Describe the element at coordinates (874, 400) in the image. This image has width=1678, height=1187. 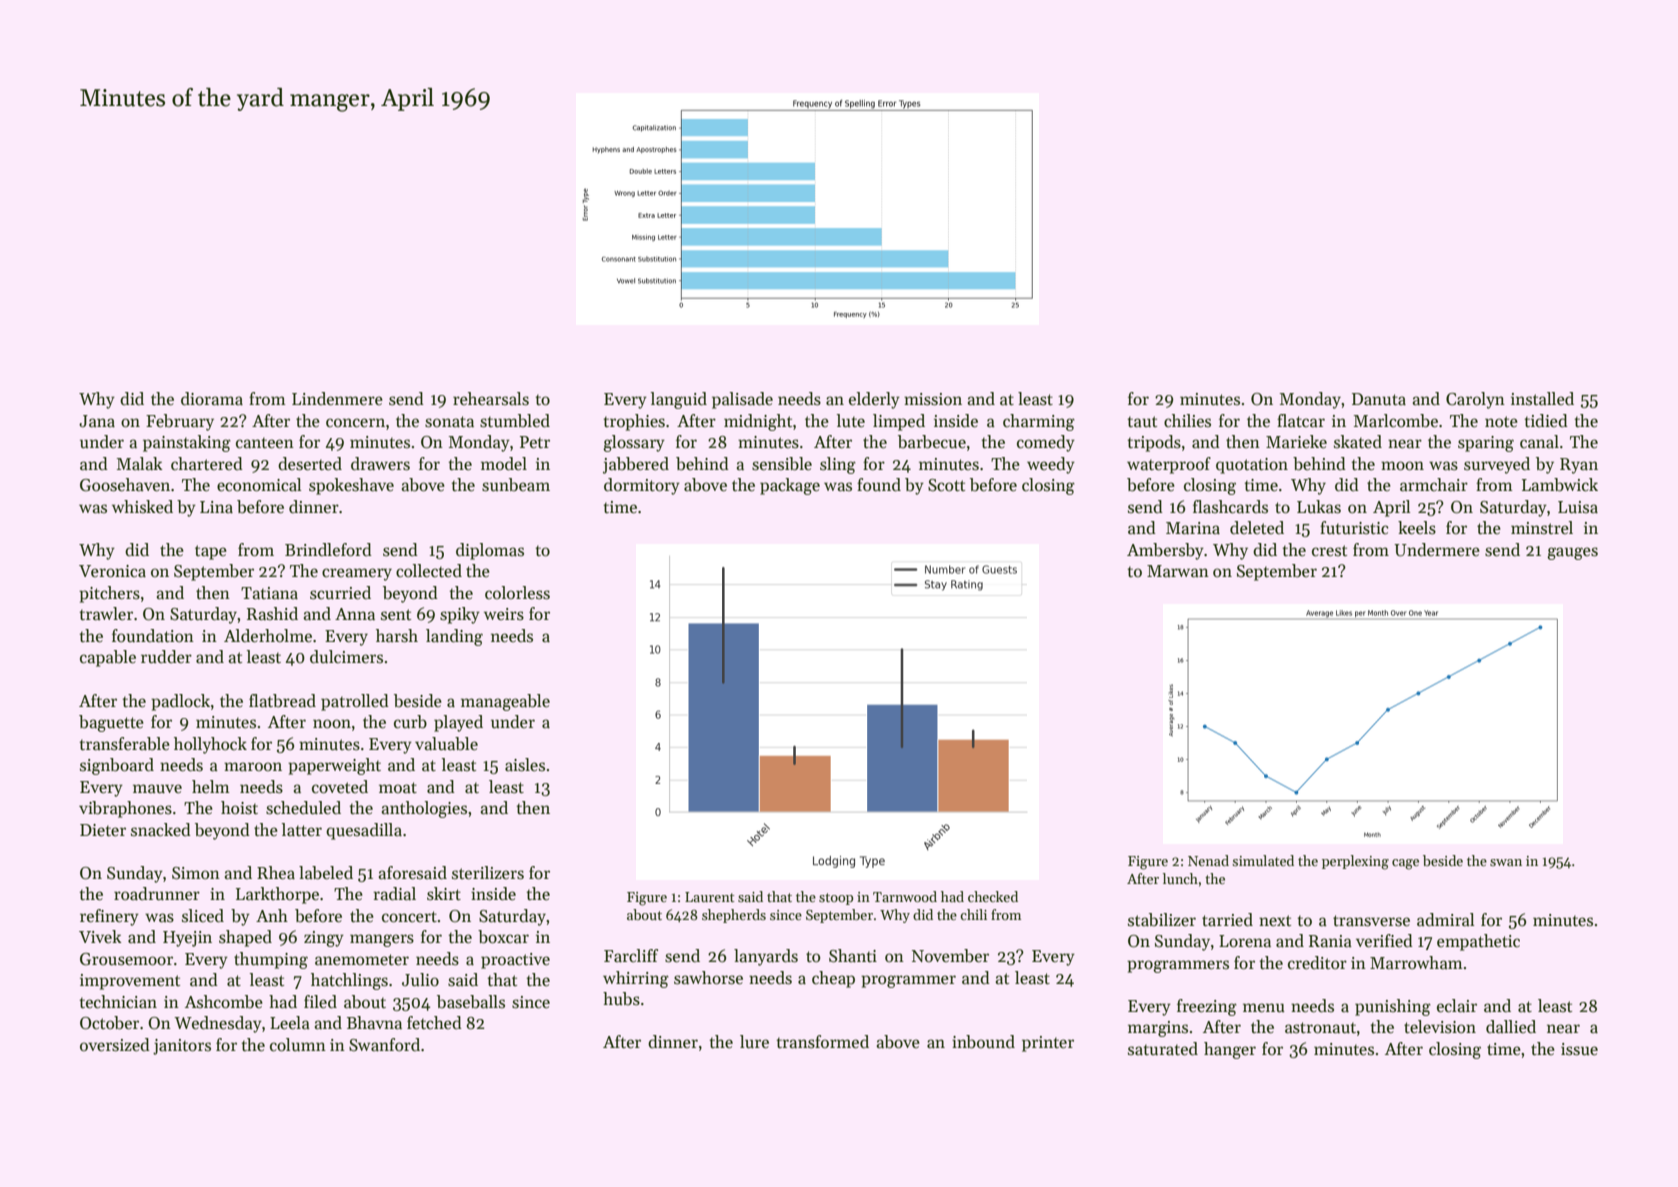
I see `elderly` at that location.
